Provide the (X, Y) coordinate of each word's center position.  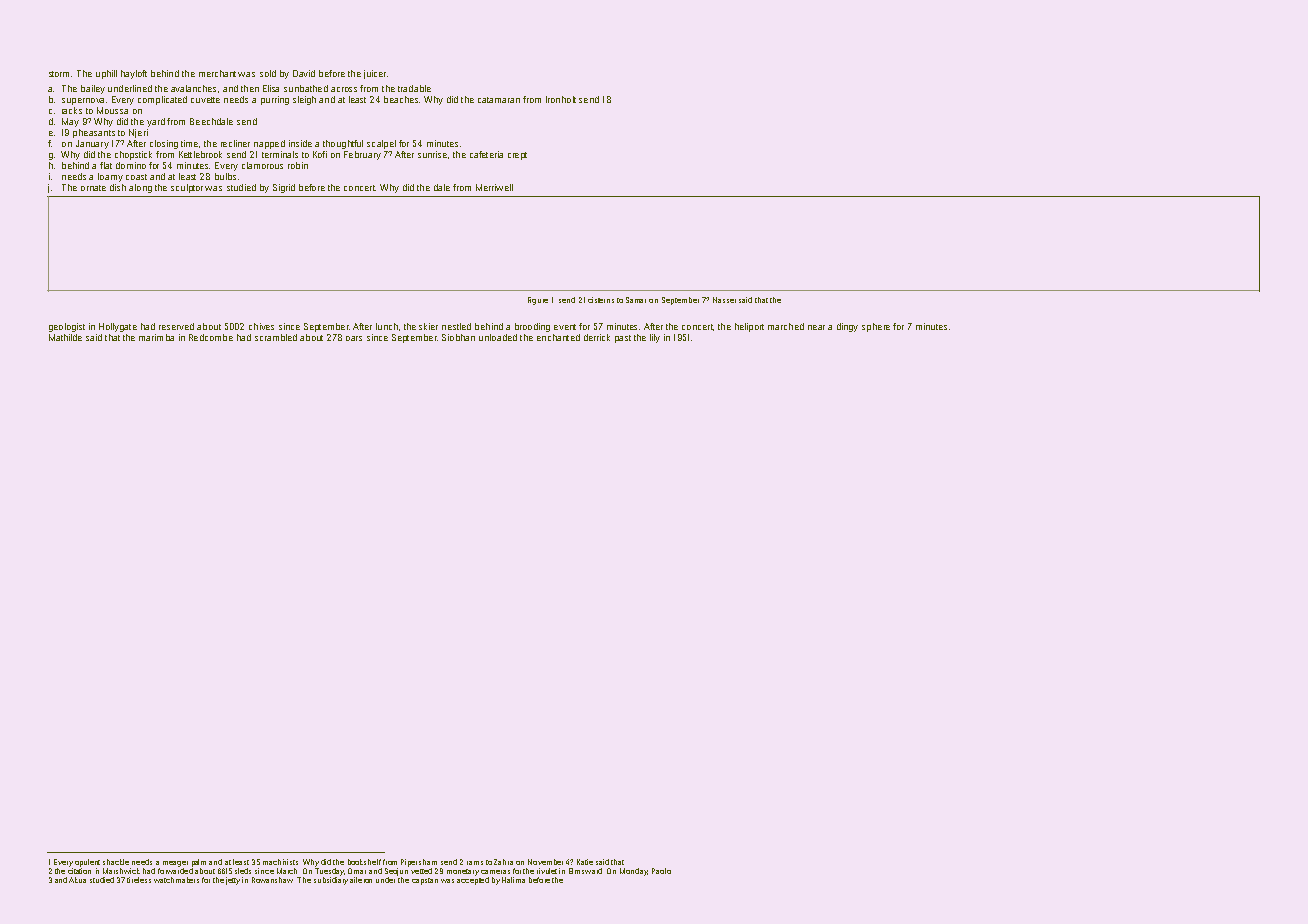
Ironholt (561, 99)
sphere (876, 327)
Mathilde (65, 337)
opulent (87, 863)
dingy (847, 327)
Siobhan (458, 337)
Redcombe (211, 337)
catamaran (499, 100)
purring (275, 100)
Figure (538, 301)
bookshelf (364, 862)
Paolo (661, 871)
